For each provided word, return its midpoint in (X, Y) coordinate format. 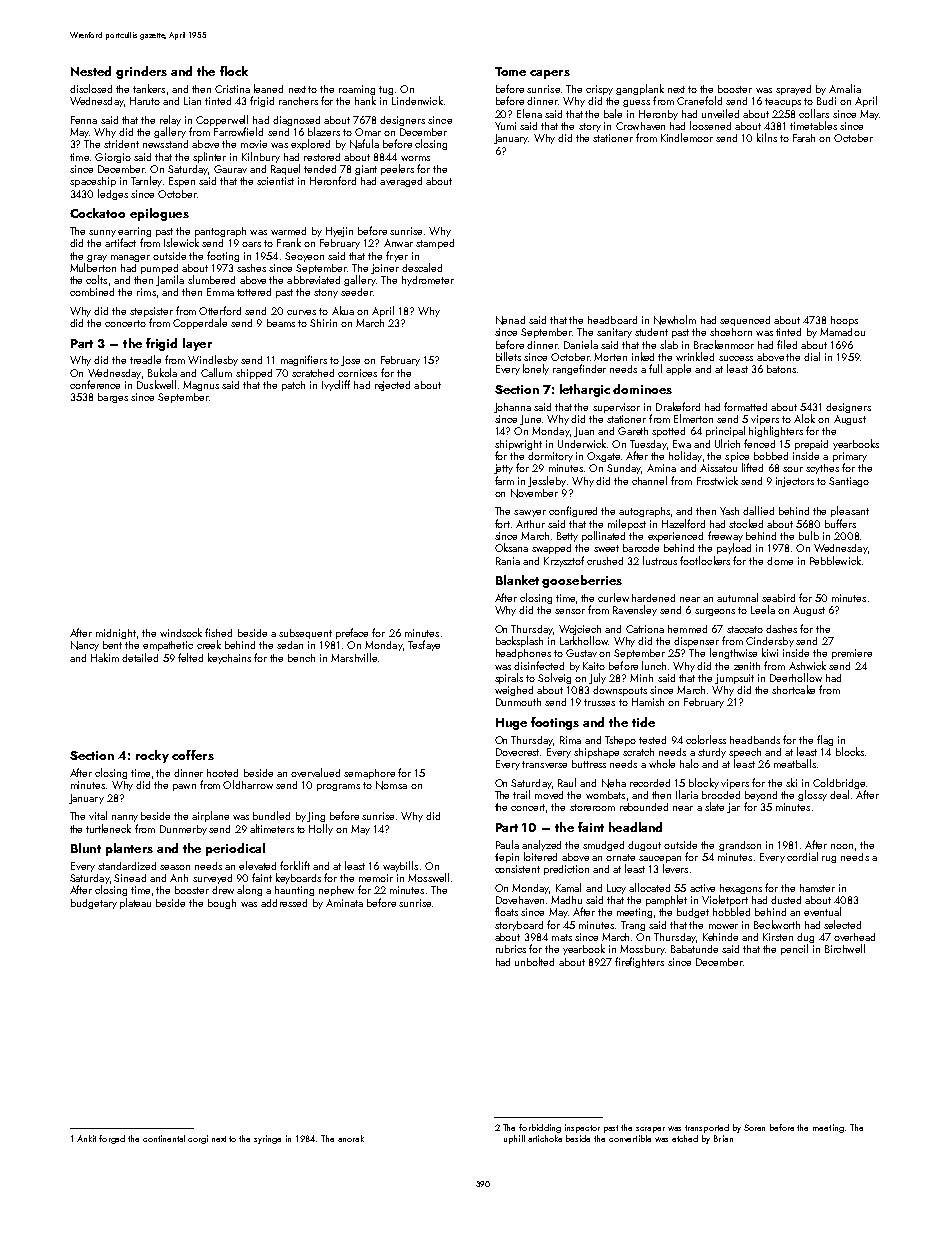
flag (825, 740)
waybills (400, 866)
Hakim (105, 657)
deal (839, 794)
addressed (284, 903)
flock (234, 71)
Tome (510, 71)
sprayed (793, 90)
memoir (376, 878)
